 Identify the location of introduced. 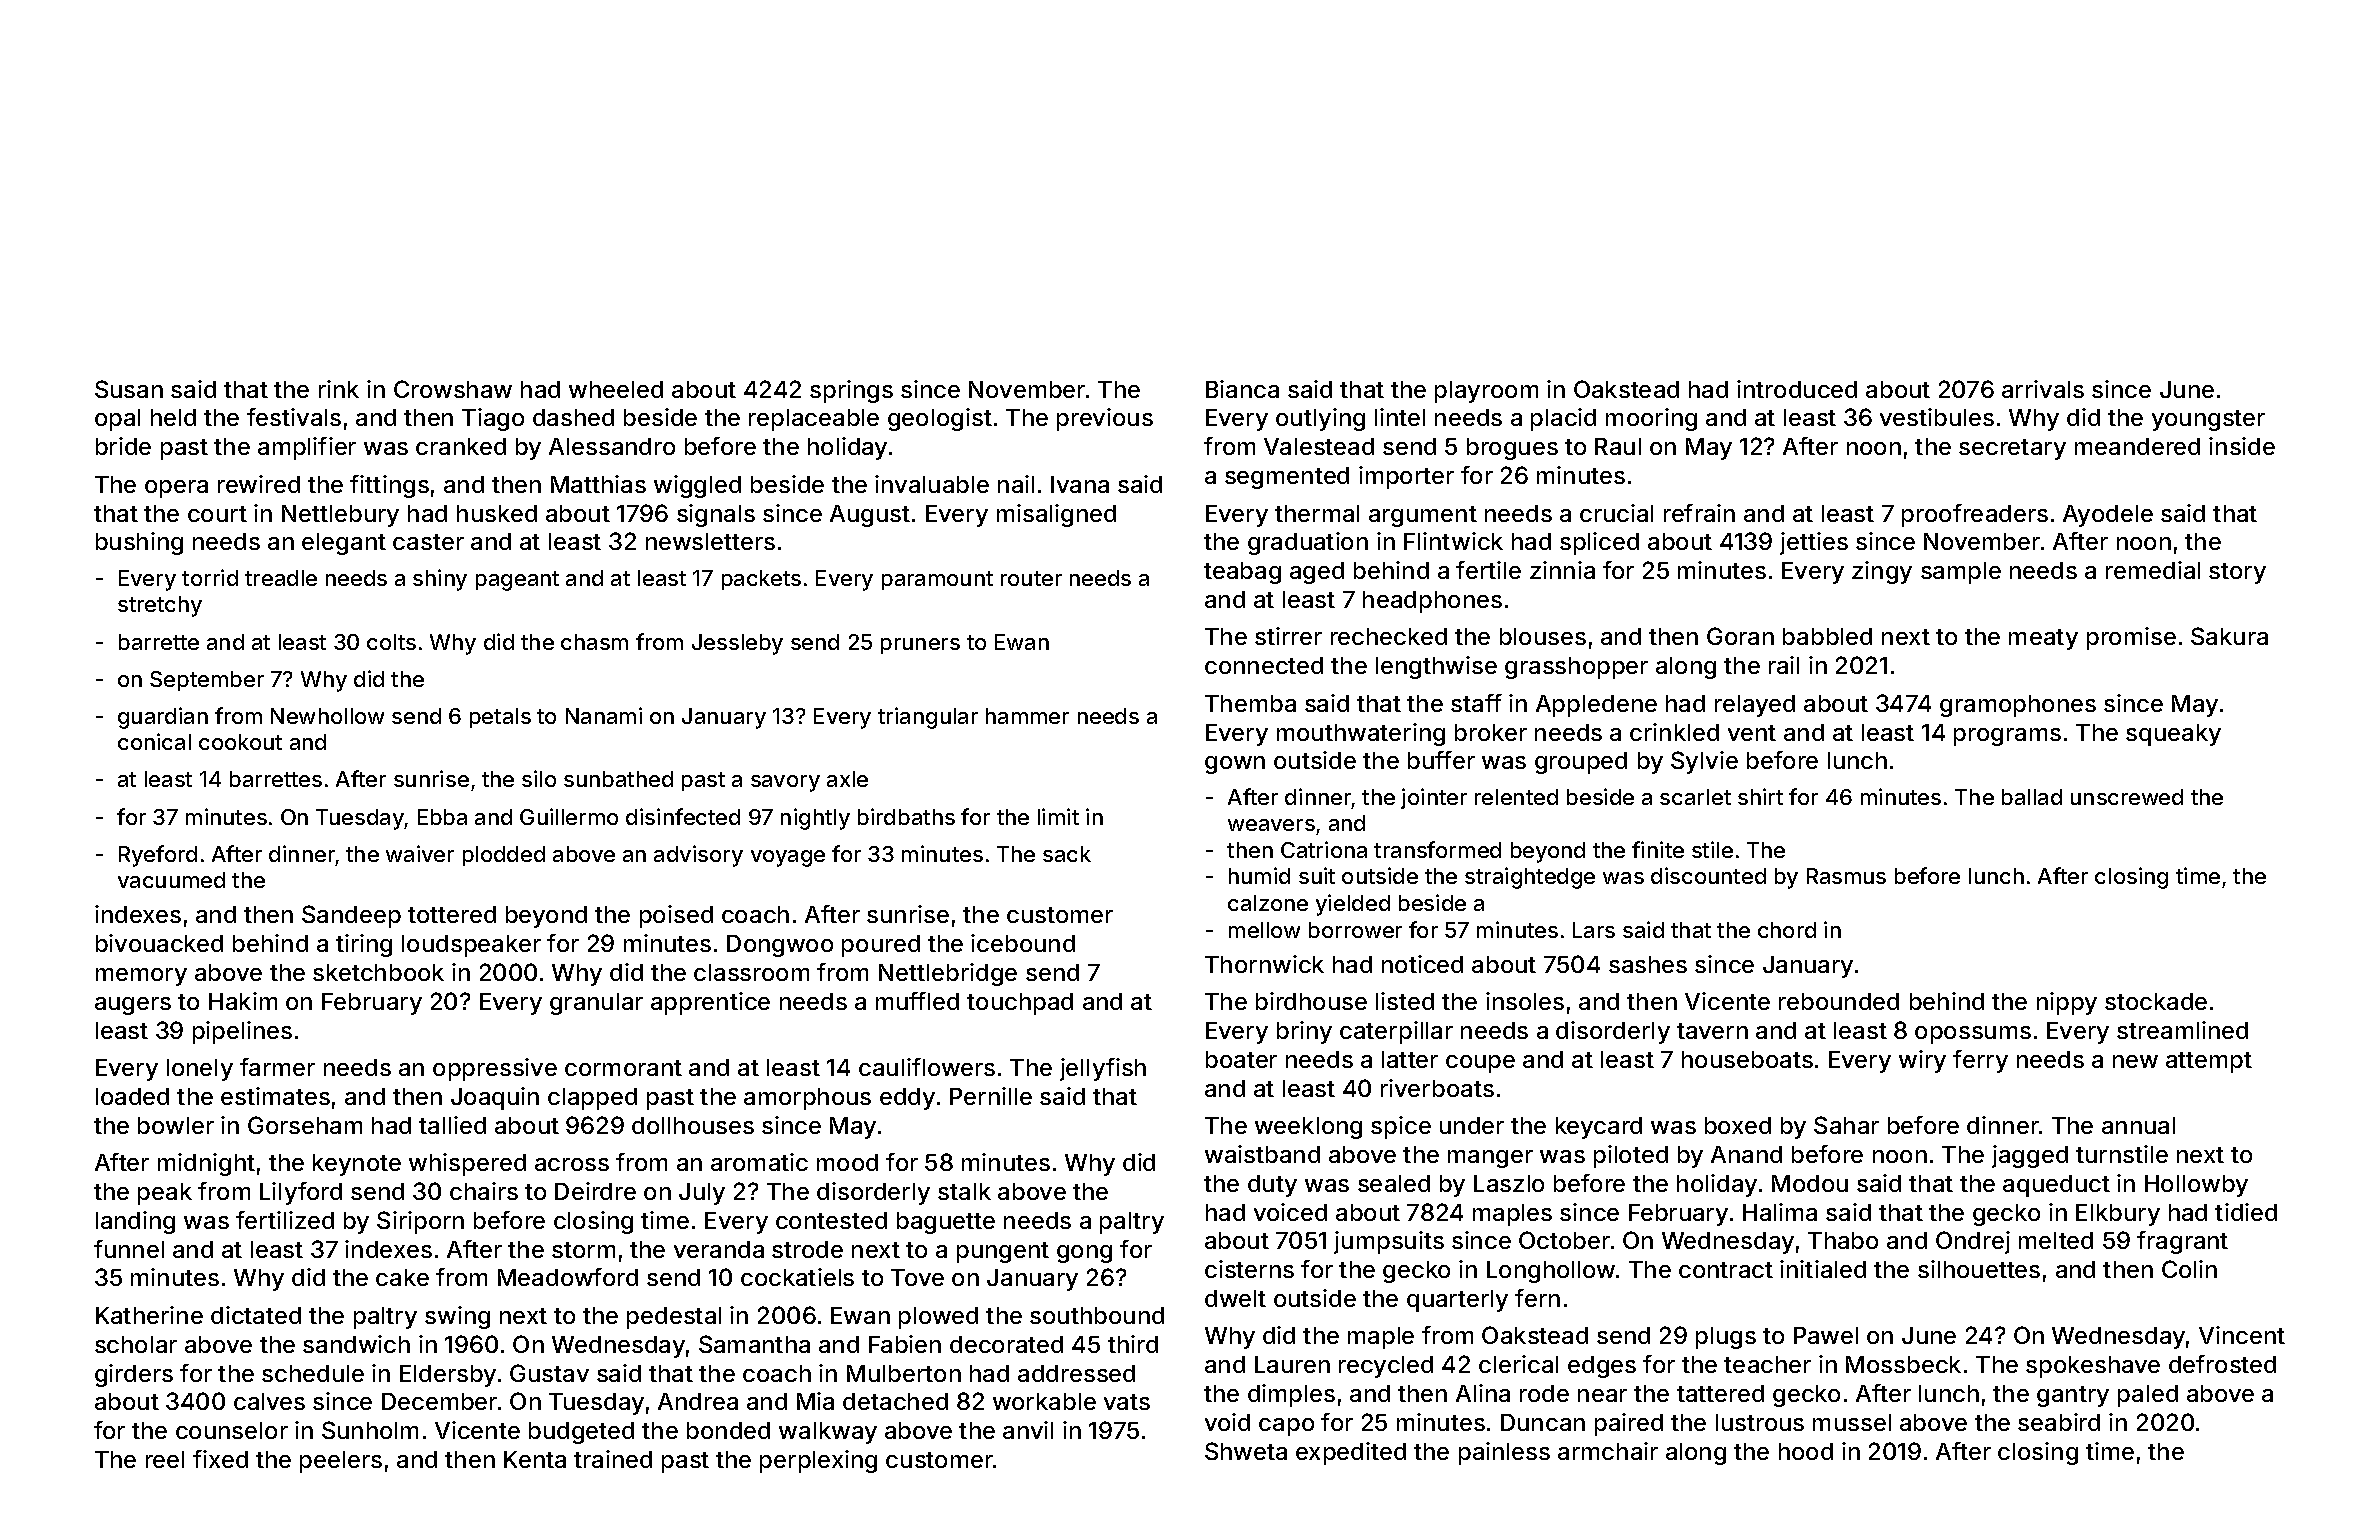
(1797, 389).
